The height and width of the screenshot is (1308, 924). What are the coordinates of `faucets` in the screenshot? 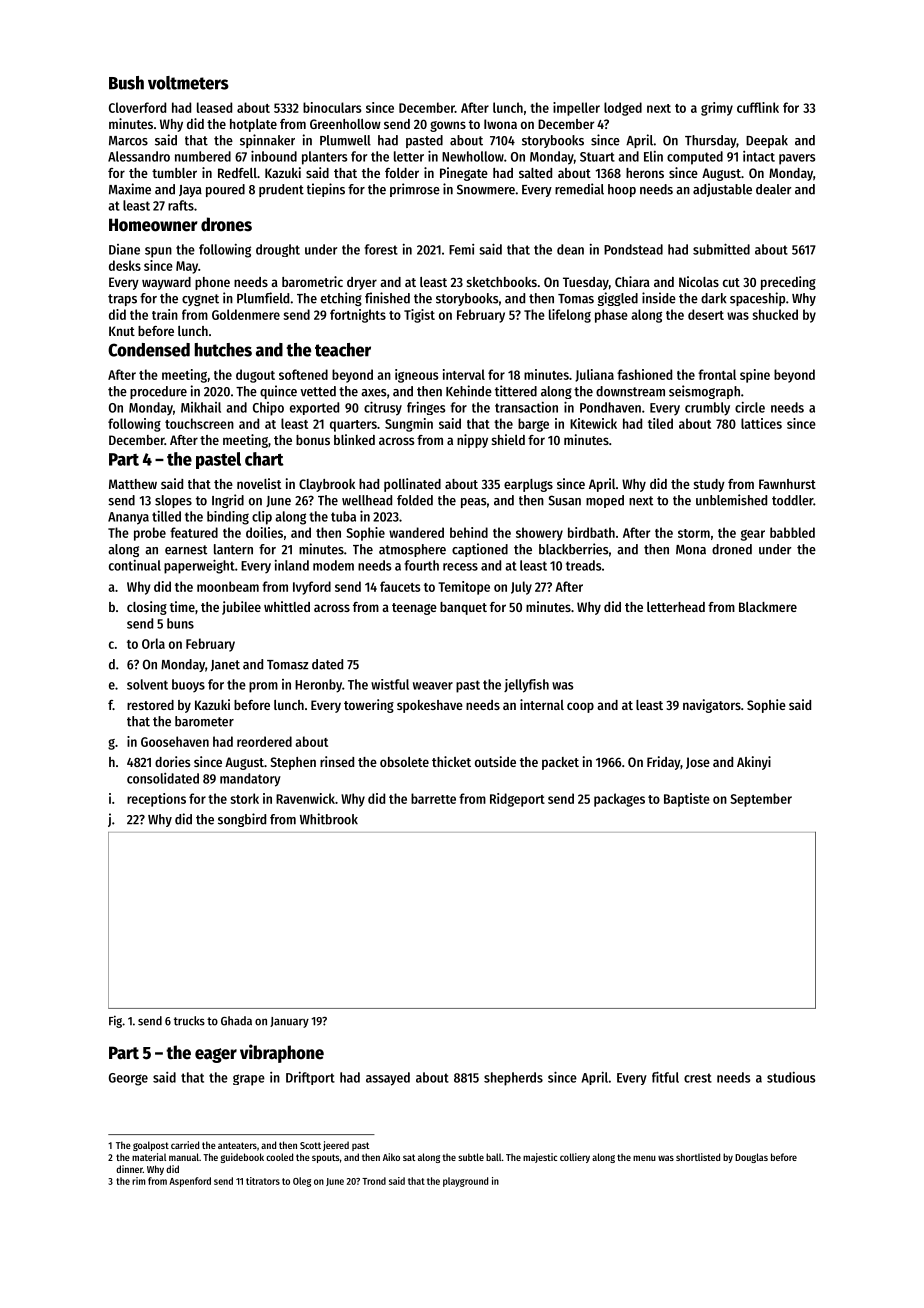 It's located at (400, 586).
